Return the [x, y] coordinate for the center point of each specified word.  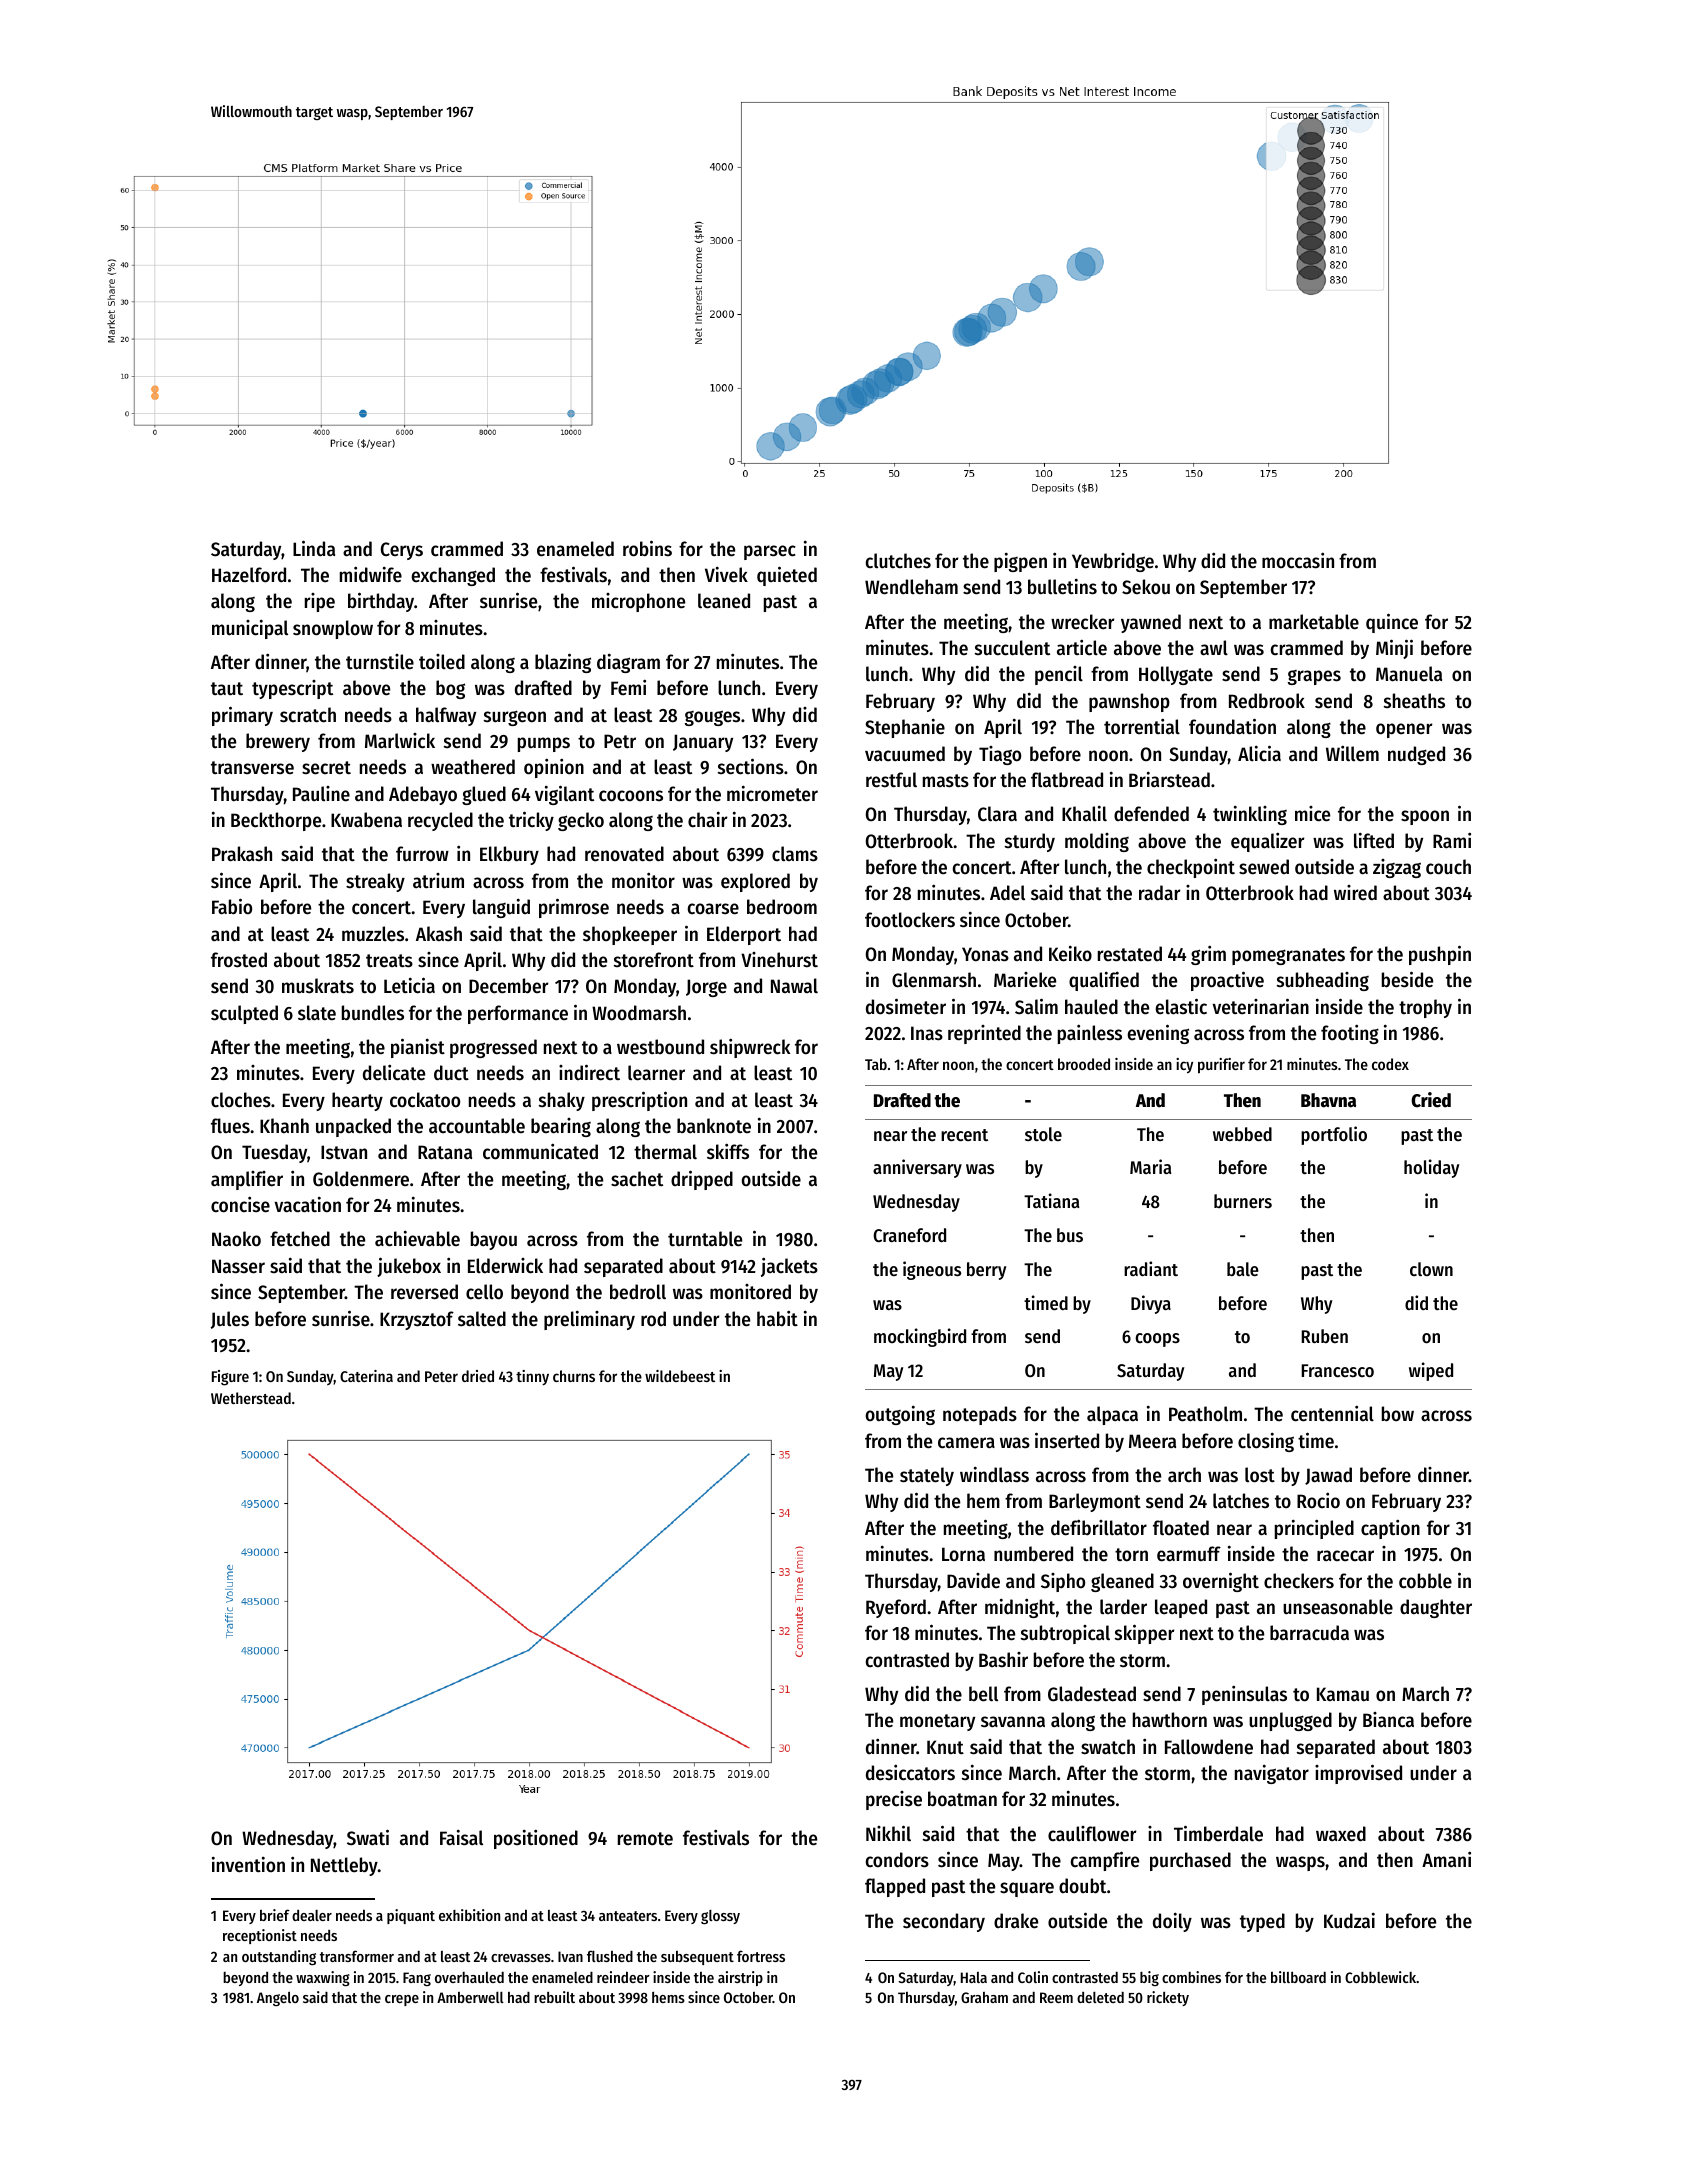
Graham [984, 1997]
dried [478, 1376]
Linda [314, 548]
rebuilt [554, 1997]
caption [1390, 1529]
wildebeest [680, 1376]
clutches [898, 561]
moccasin [1298, 560]
